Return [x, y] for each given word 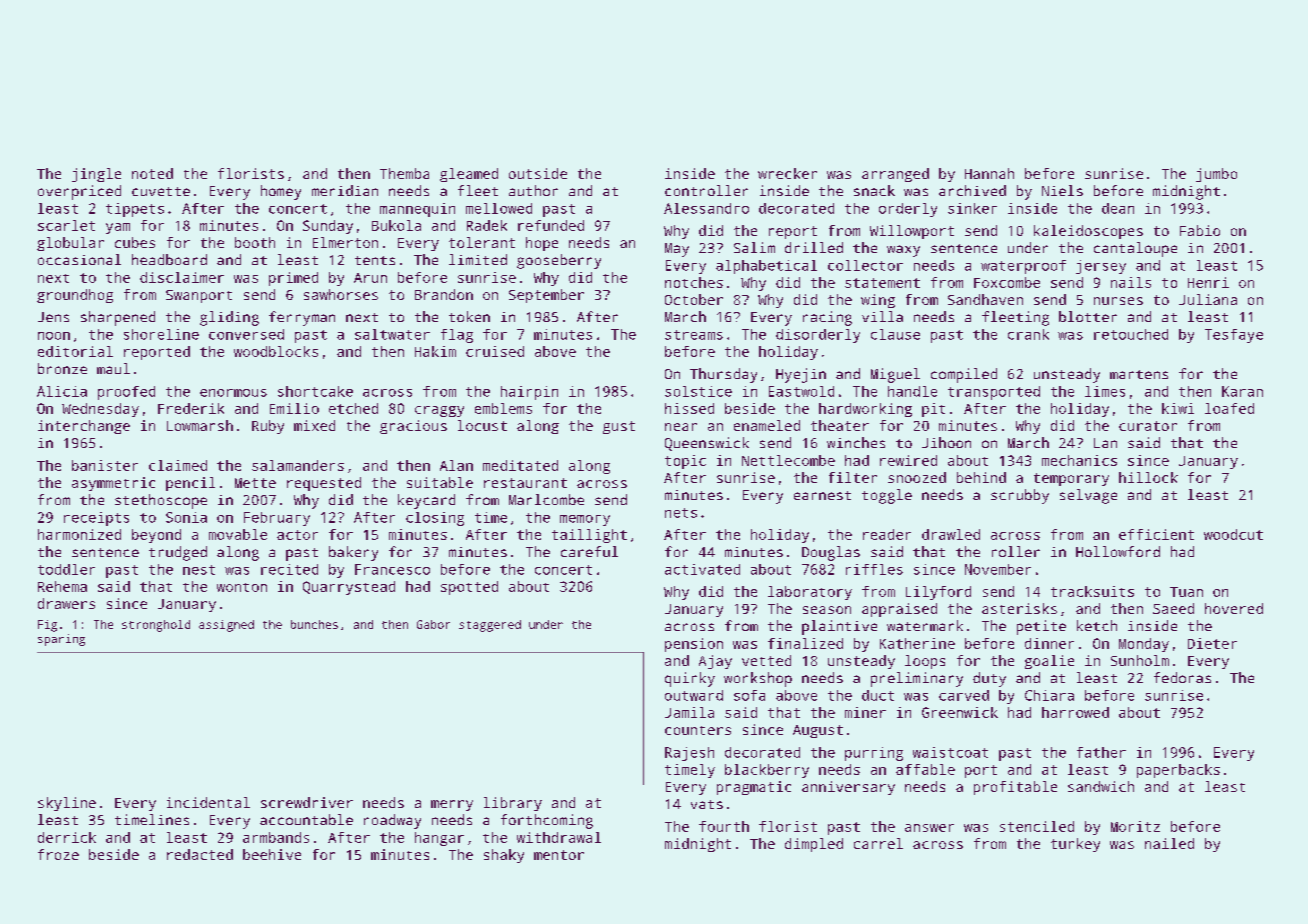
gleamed [469, 175]
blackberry [767, 771]
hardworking [865, 410]
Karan [1242, 391]
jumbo [1216, 175]
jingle [96, 175]
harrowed [1075, 712]
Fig [47, 626]
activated [702, 569]
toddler [66, 569]
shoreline [161, 334]
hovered [1234, 608]
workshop [758, 679]
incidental [208, 802]
